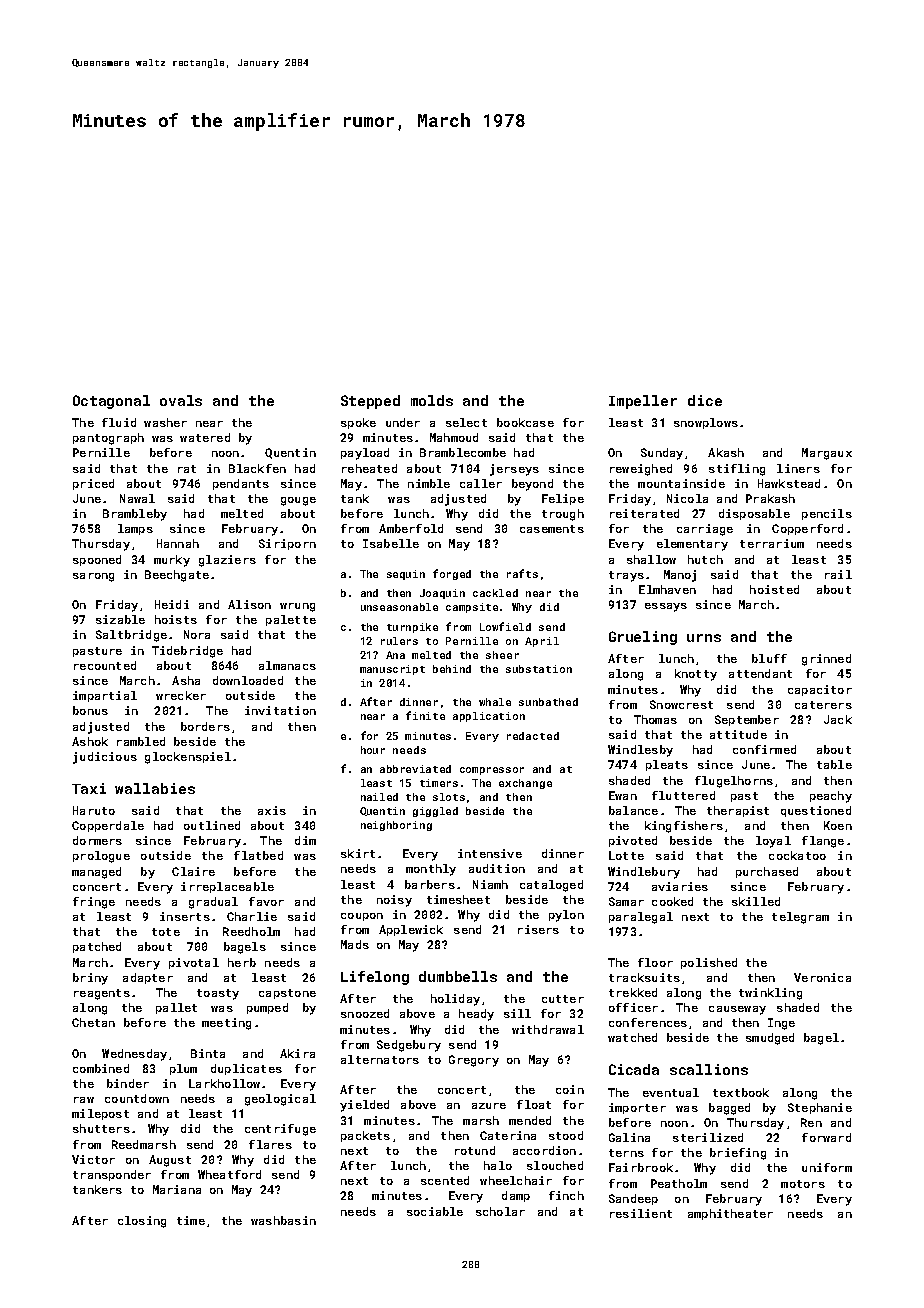  What do you see at coordinates (773, 842) in the document?
I see `loyal` at bounding box center [773, 842].
